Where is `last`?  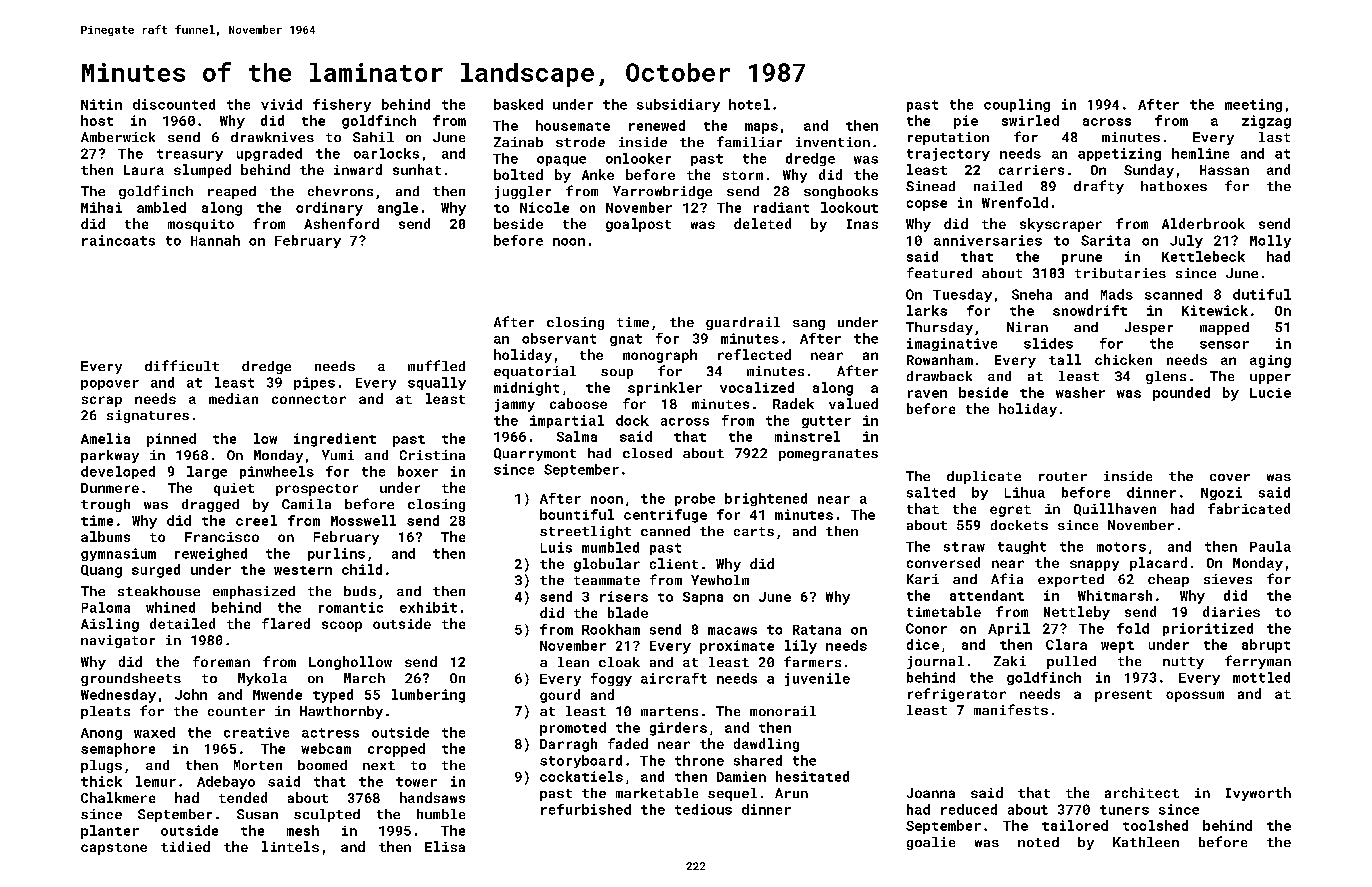
last is located at coordinates (1274, 137).
